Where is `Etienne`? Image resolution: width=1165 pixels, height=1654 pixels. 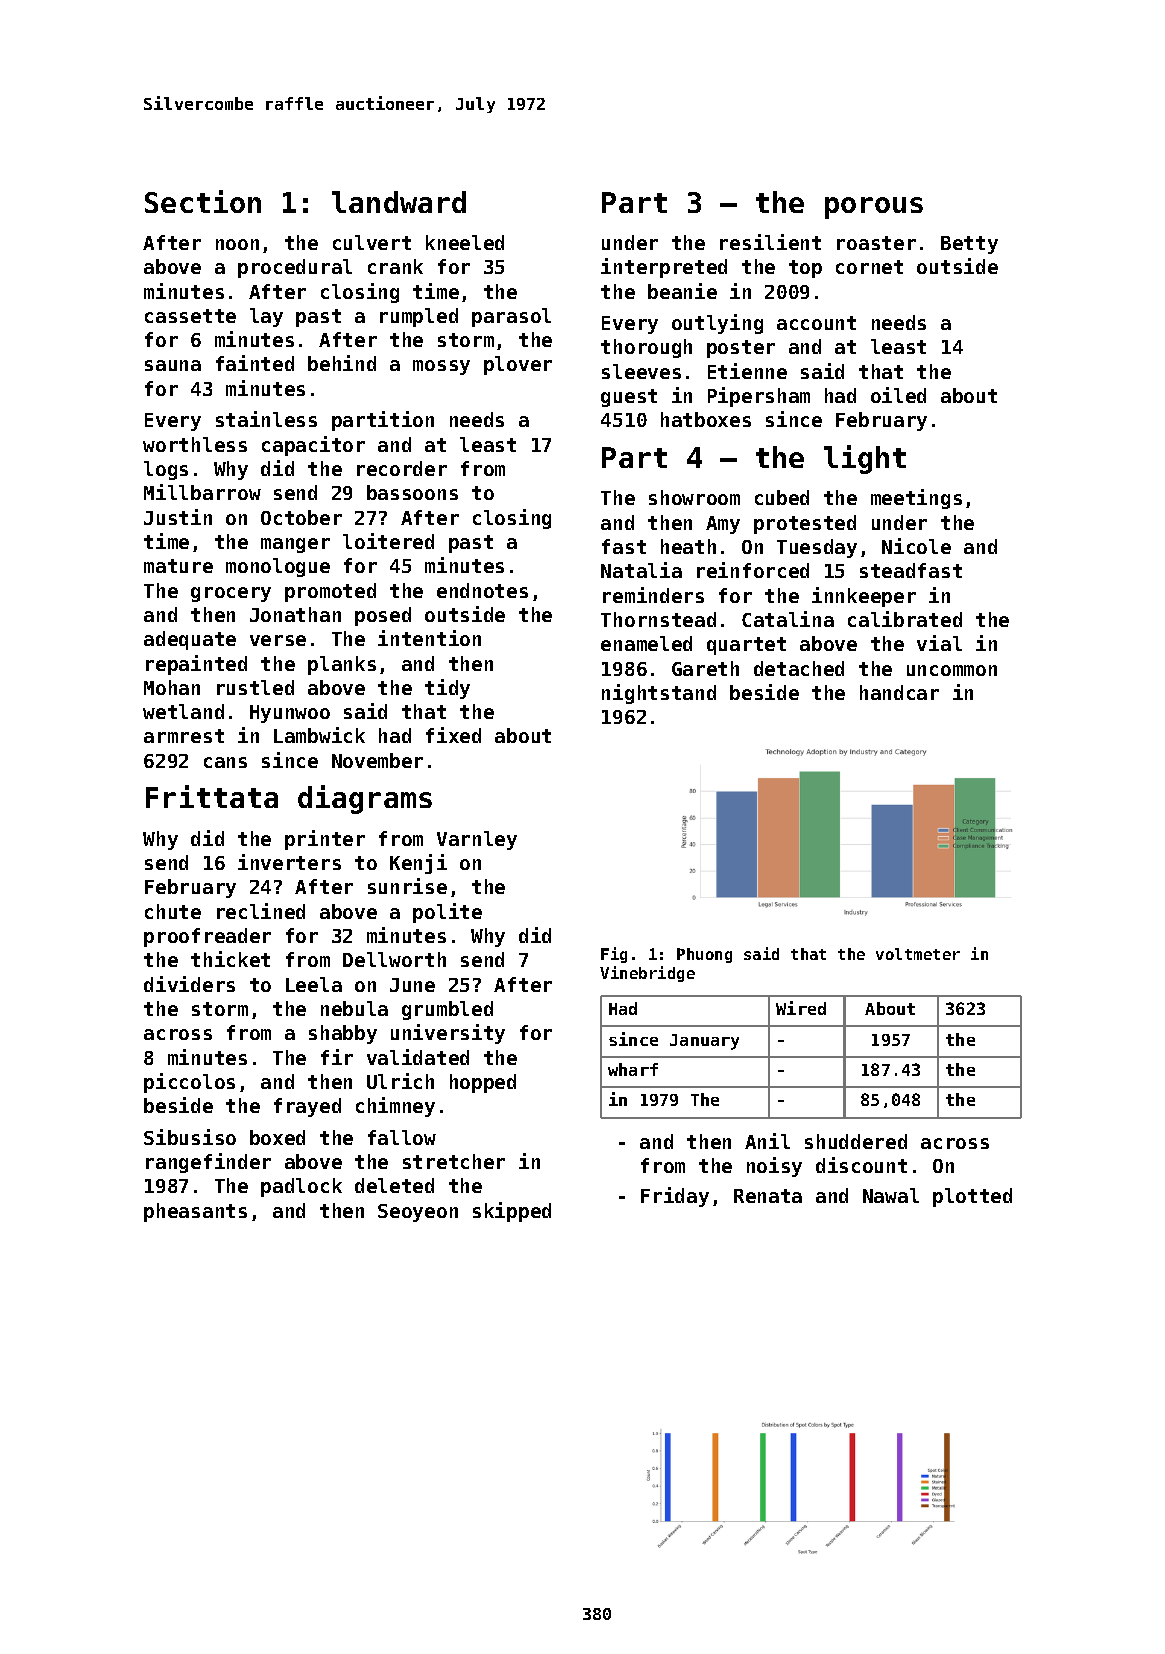
Etienne is located at coordinates (747, 371).
